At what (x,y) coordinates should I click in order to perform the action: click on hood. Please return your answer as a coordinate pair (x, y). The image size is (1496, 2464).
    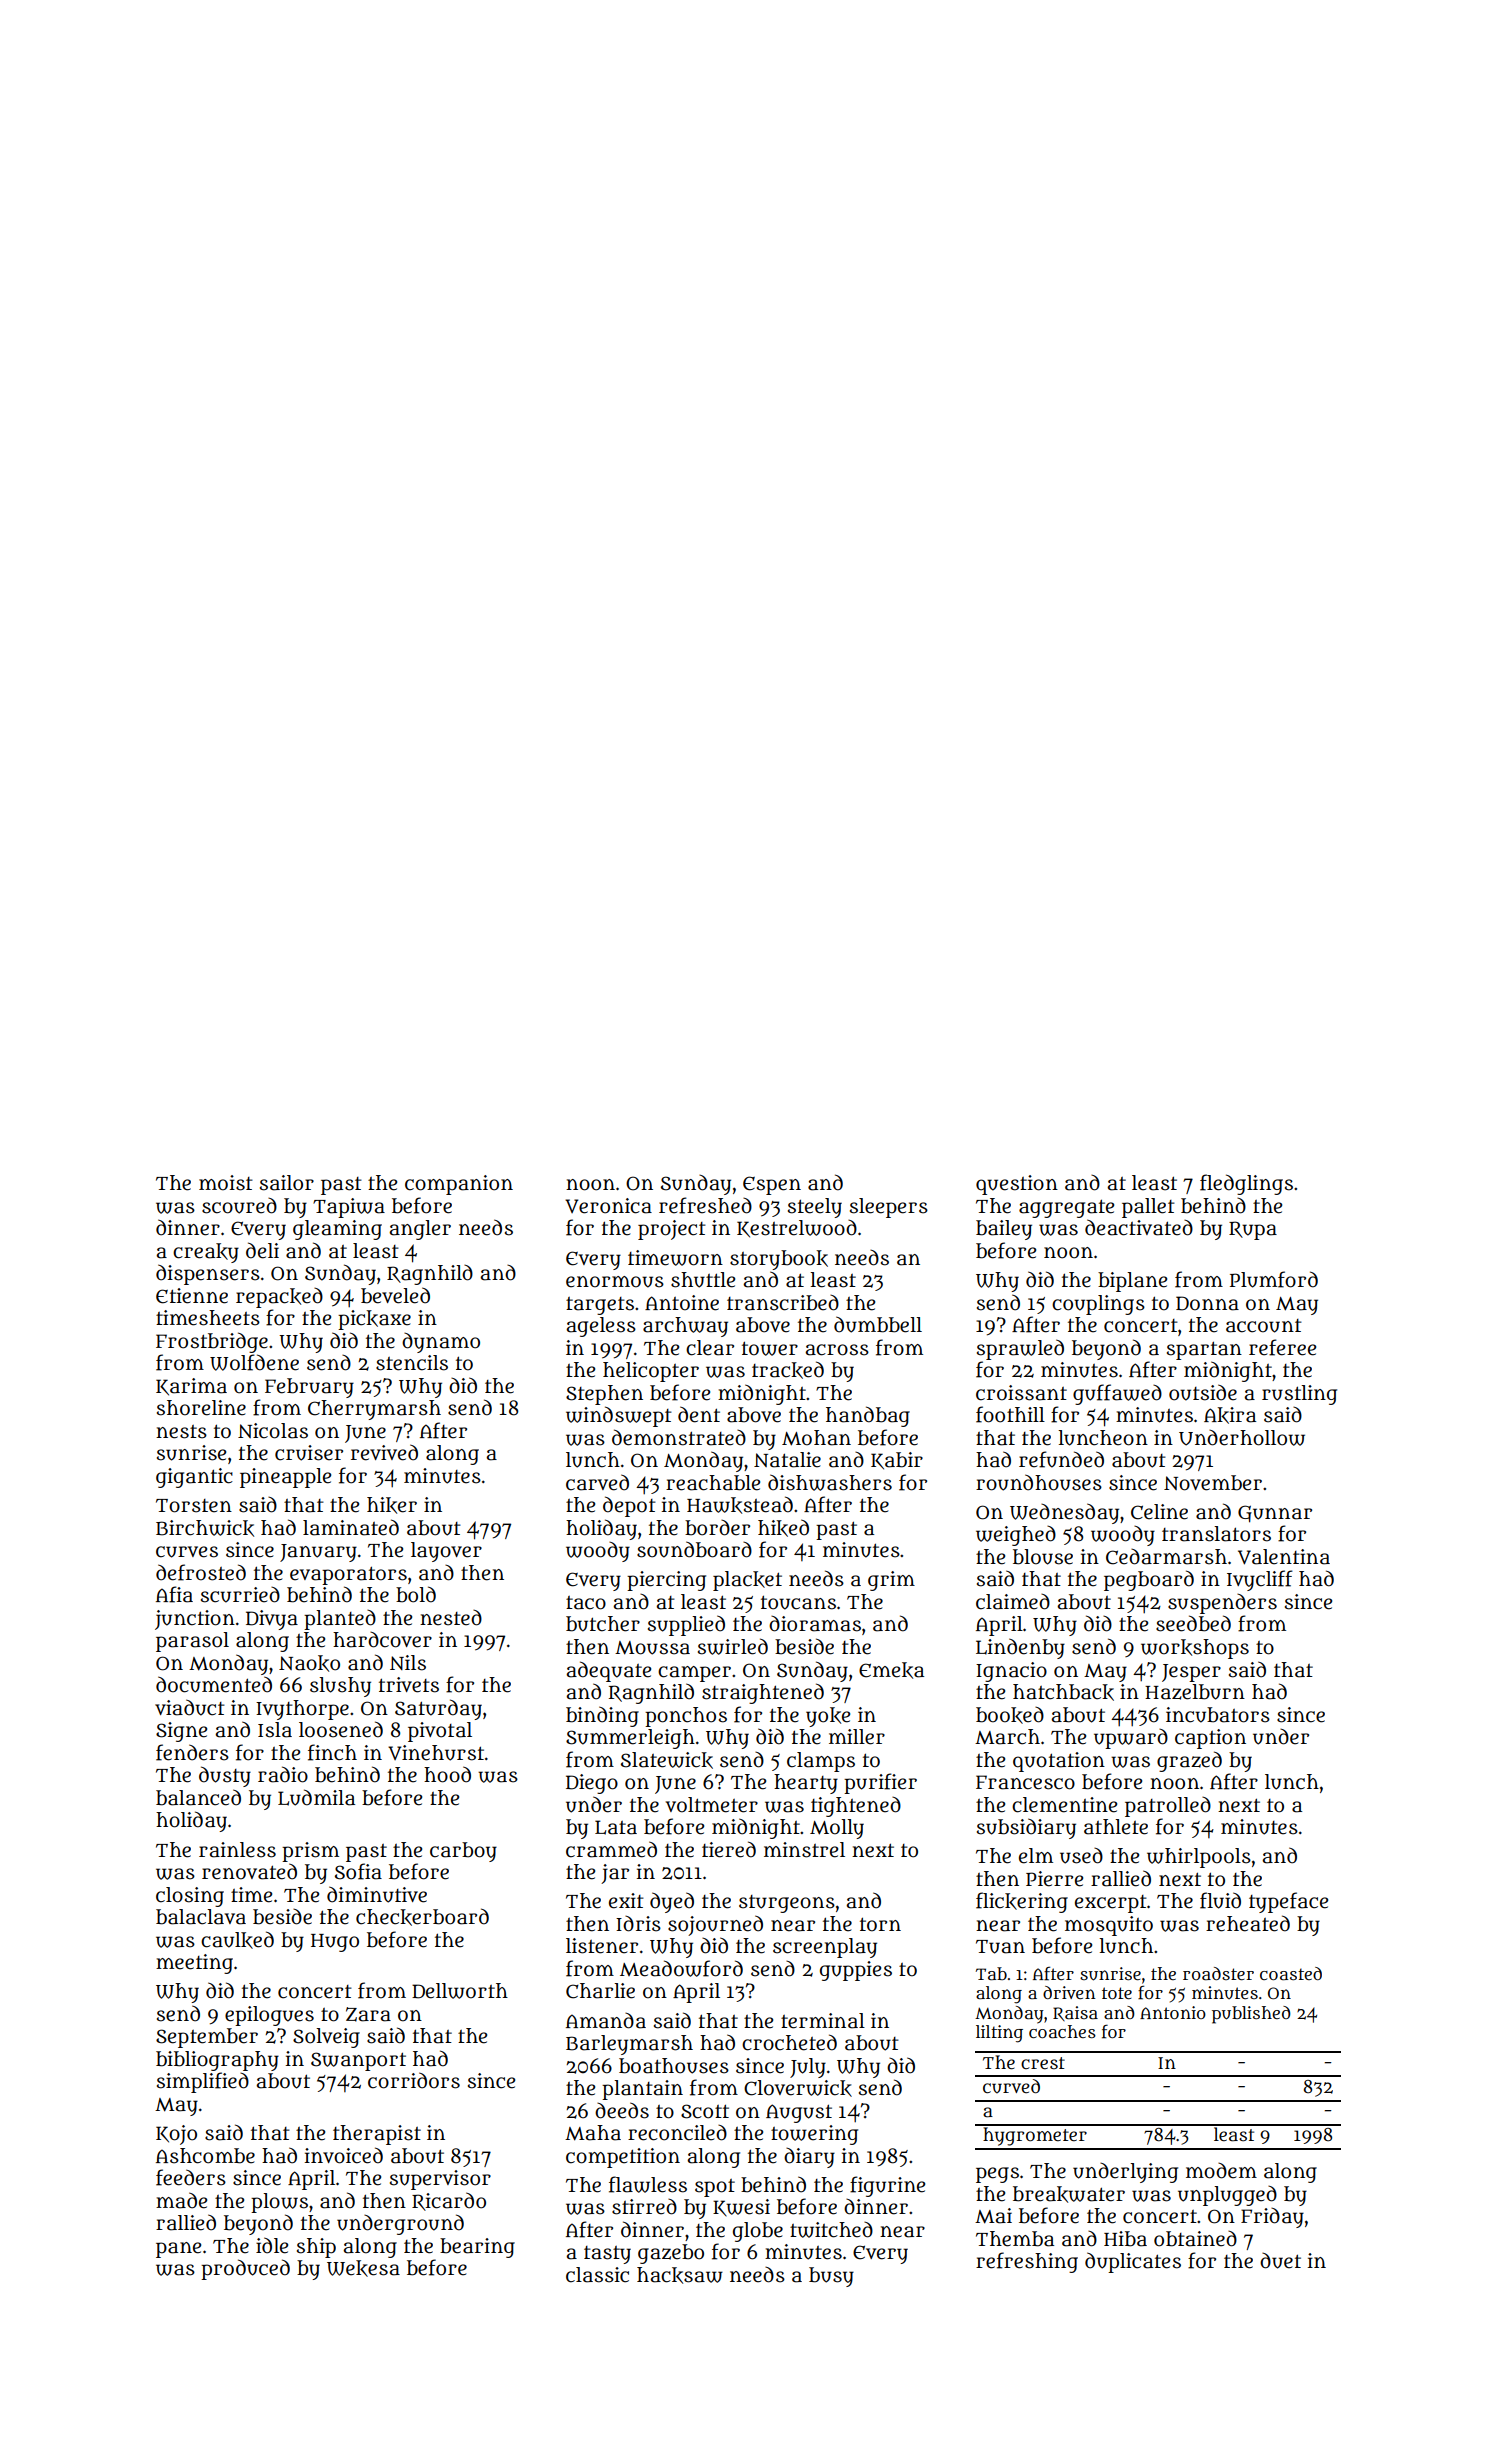
    Looking at the image, I should click on (447, 1774).
